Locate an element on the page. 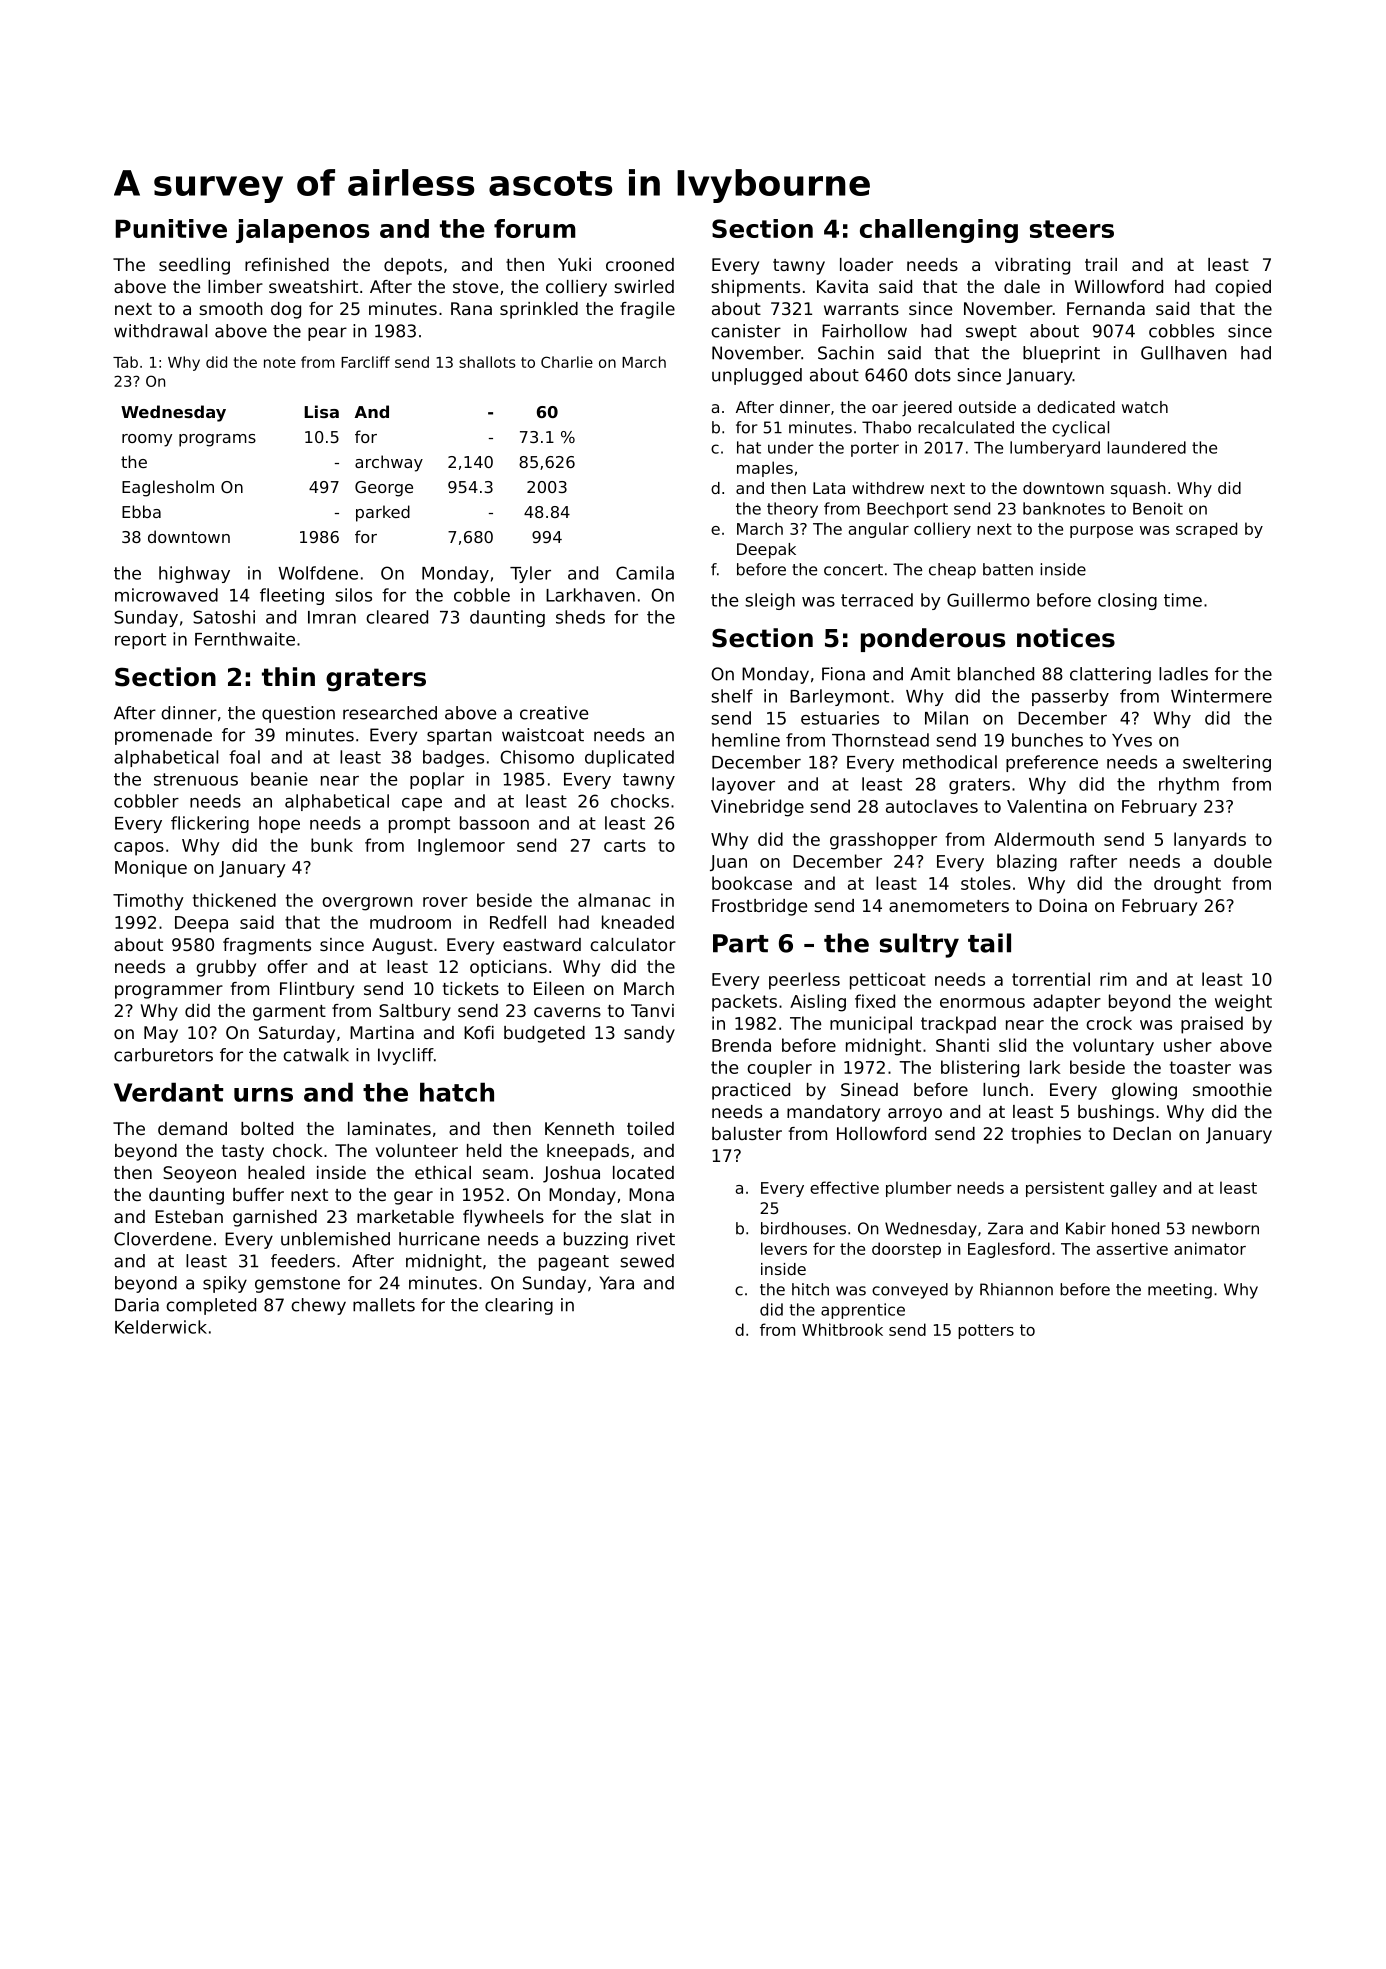 This document has height=1969, width=1386. garnished is located at coordinates (275, 1218).
